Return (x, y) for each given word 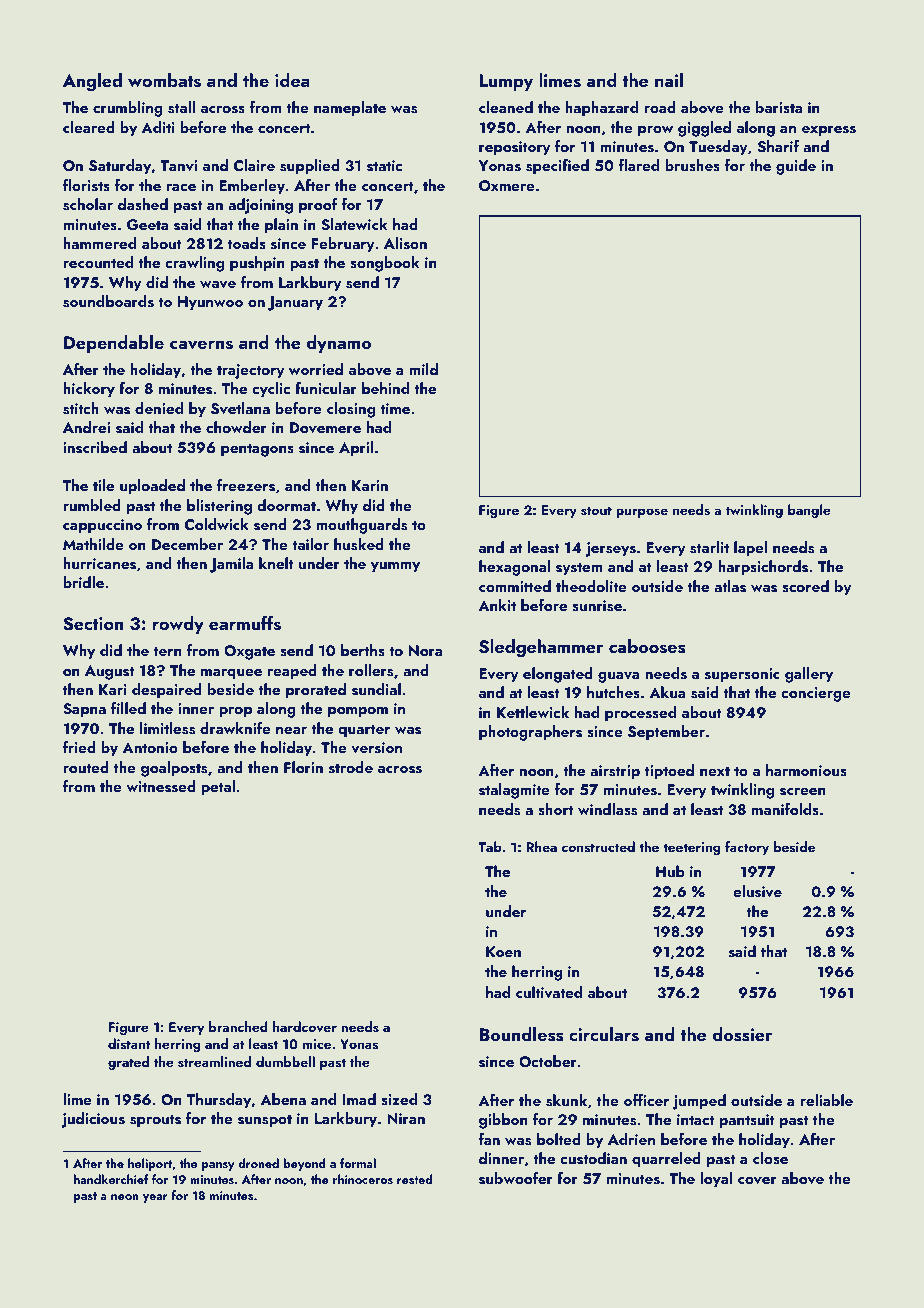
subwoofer (516, 1178)
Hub (670, 871)
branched (238, 1026)
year (155, 1198)
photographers (530, 733)
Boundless (521, 1034)
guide (796, 167)
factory (747, 848)
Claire (254, 165)
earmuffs (245, 623)
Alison (405, 243)
